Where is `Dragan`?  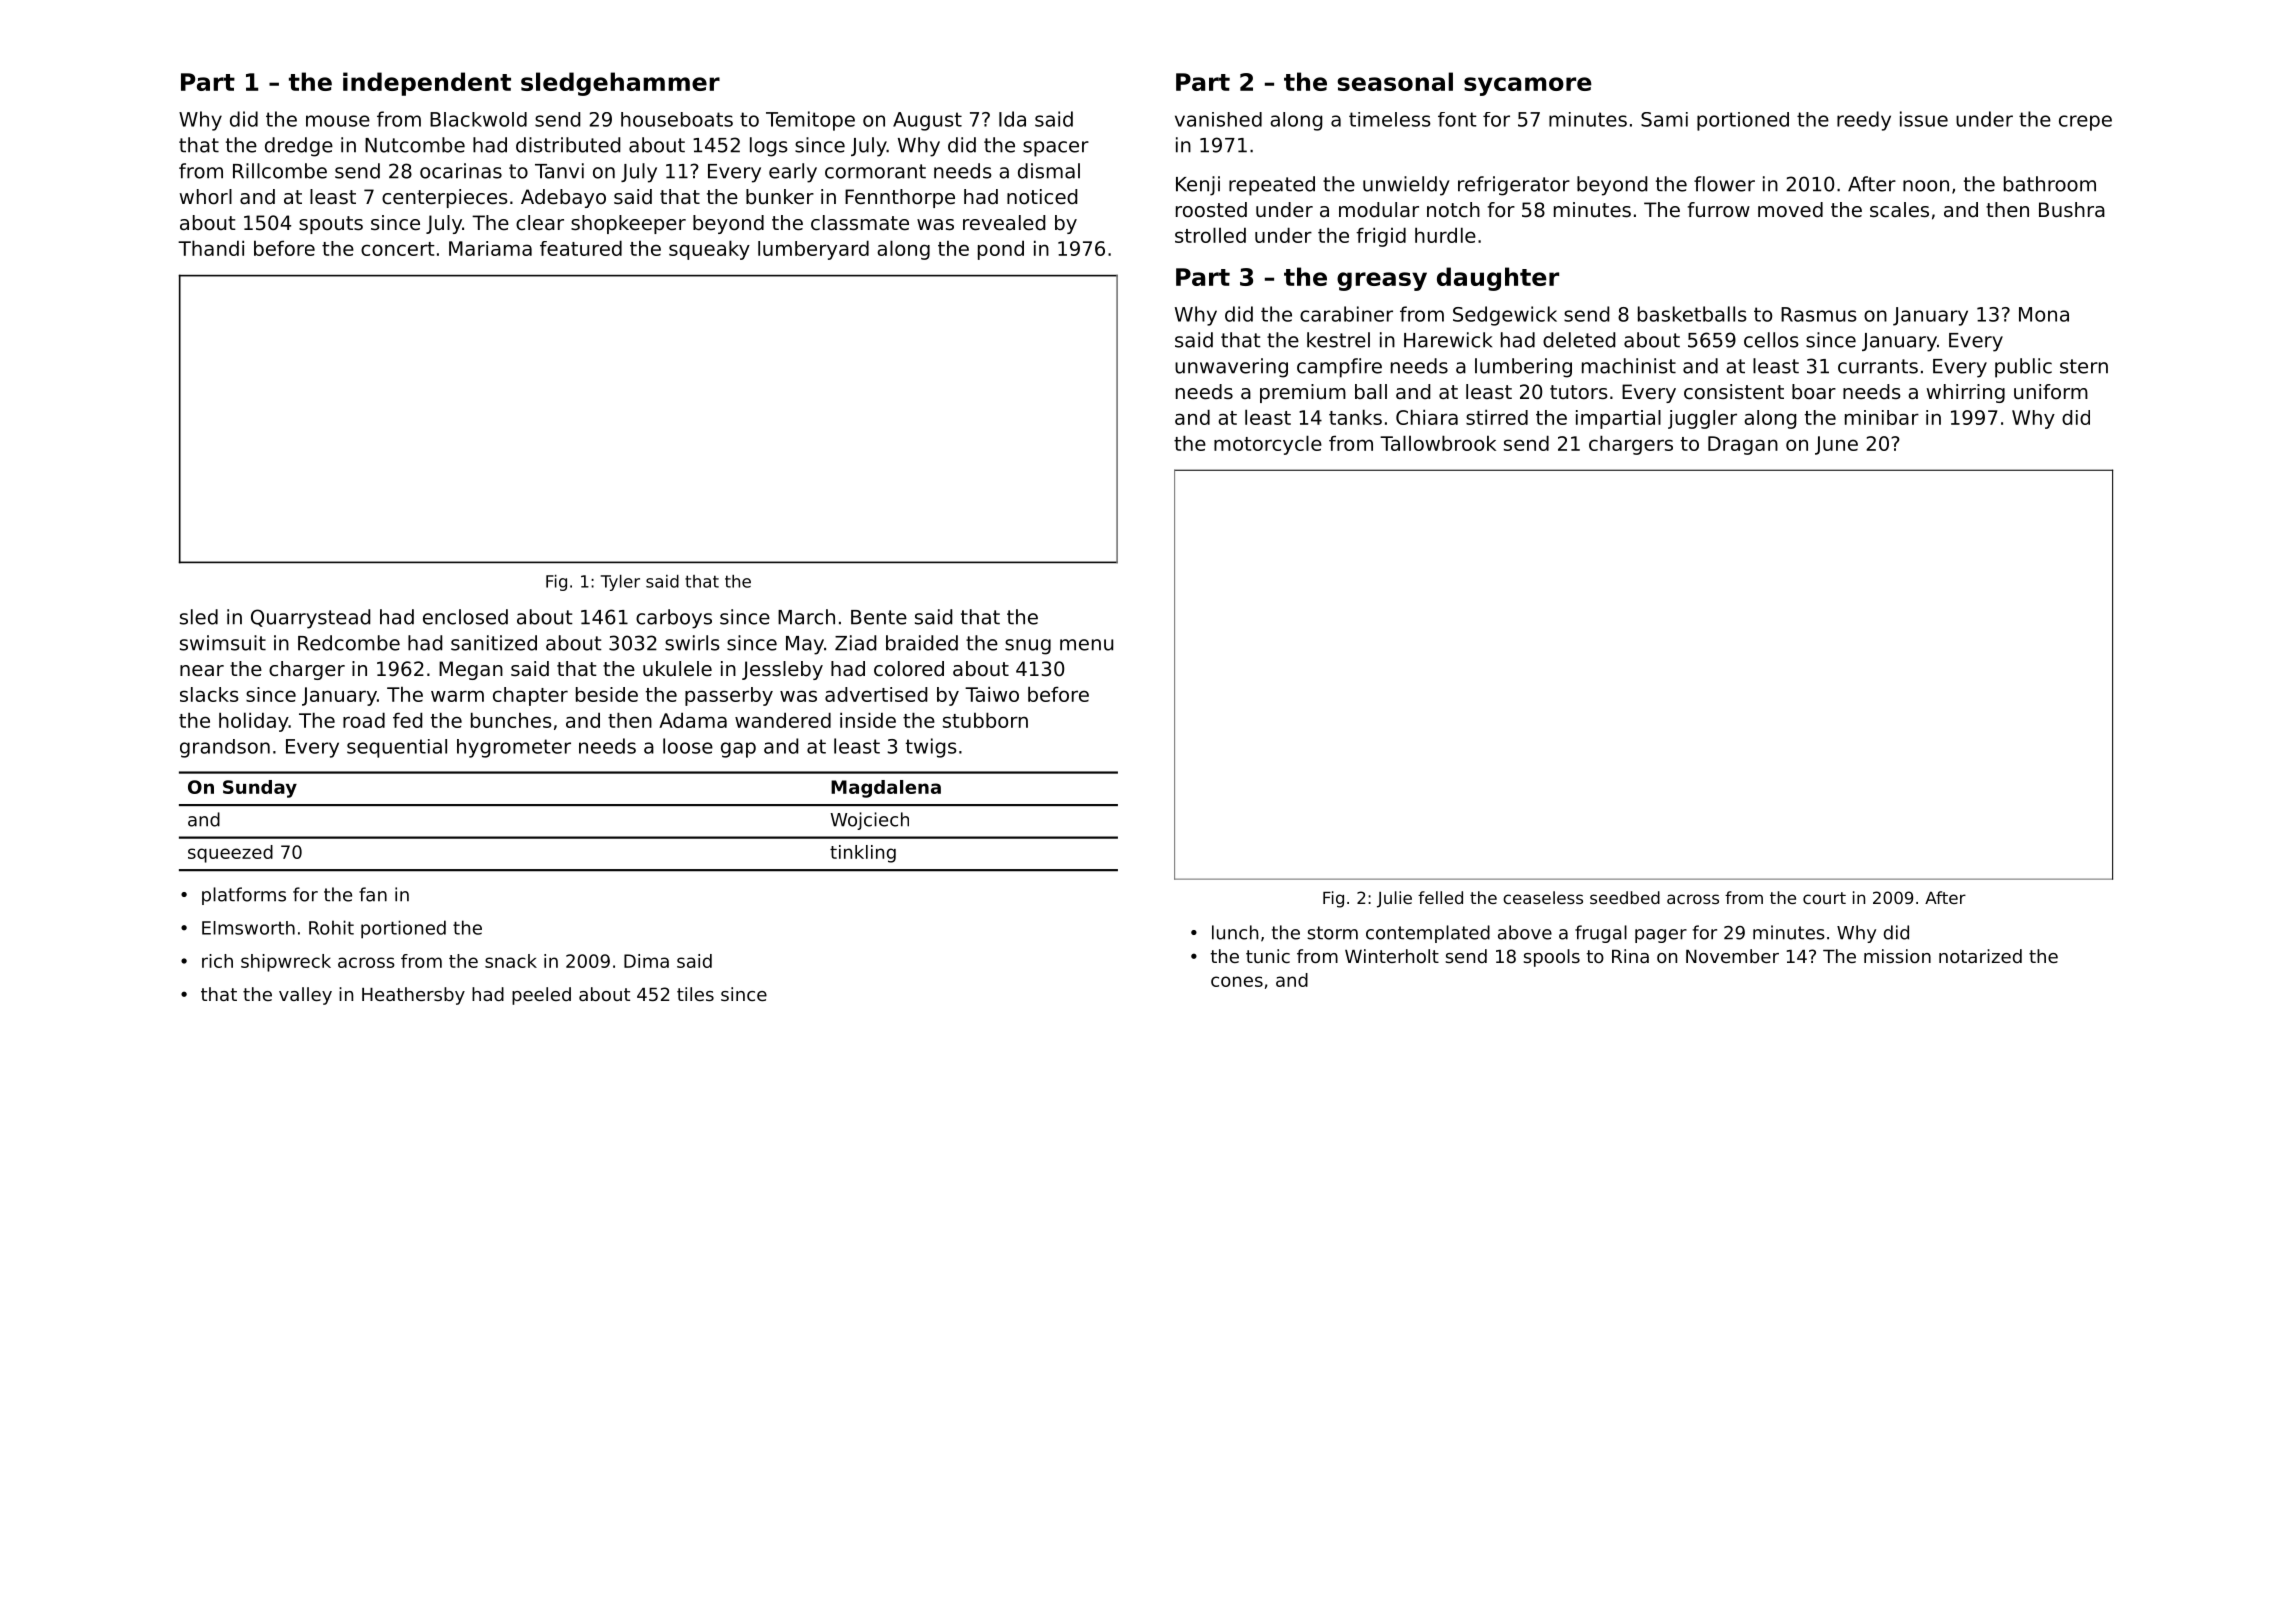
Dragan is located at coordinates (1743, 445).
